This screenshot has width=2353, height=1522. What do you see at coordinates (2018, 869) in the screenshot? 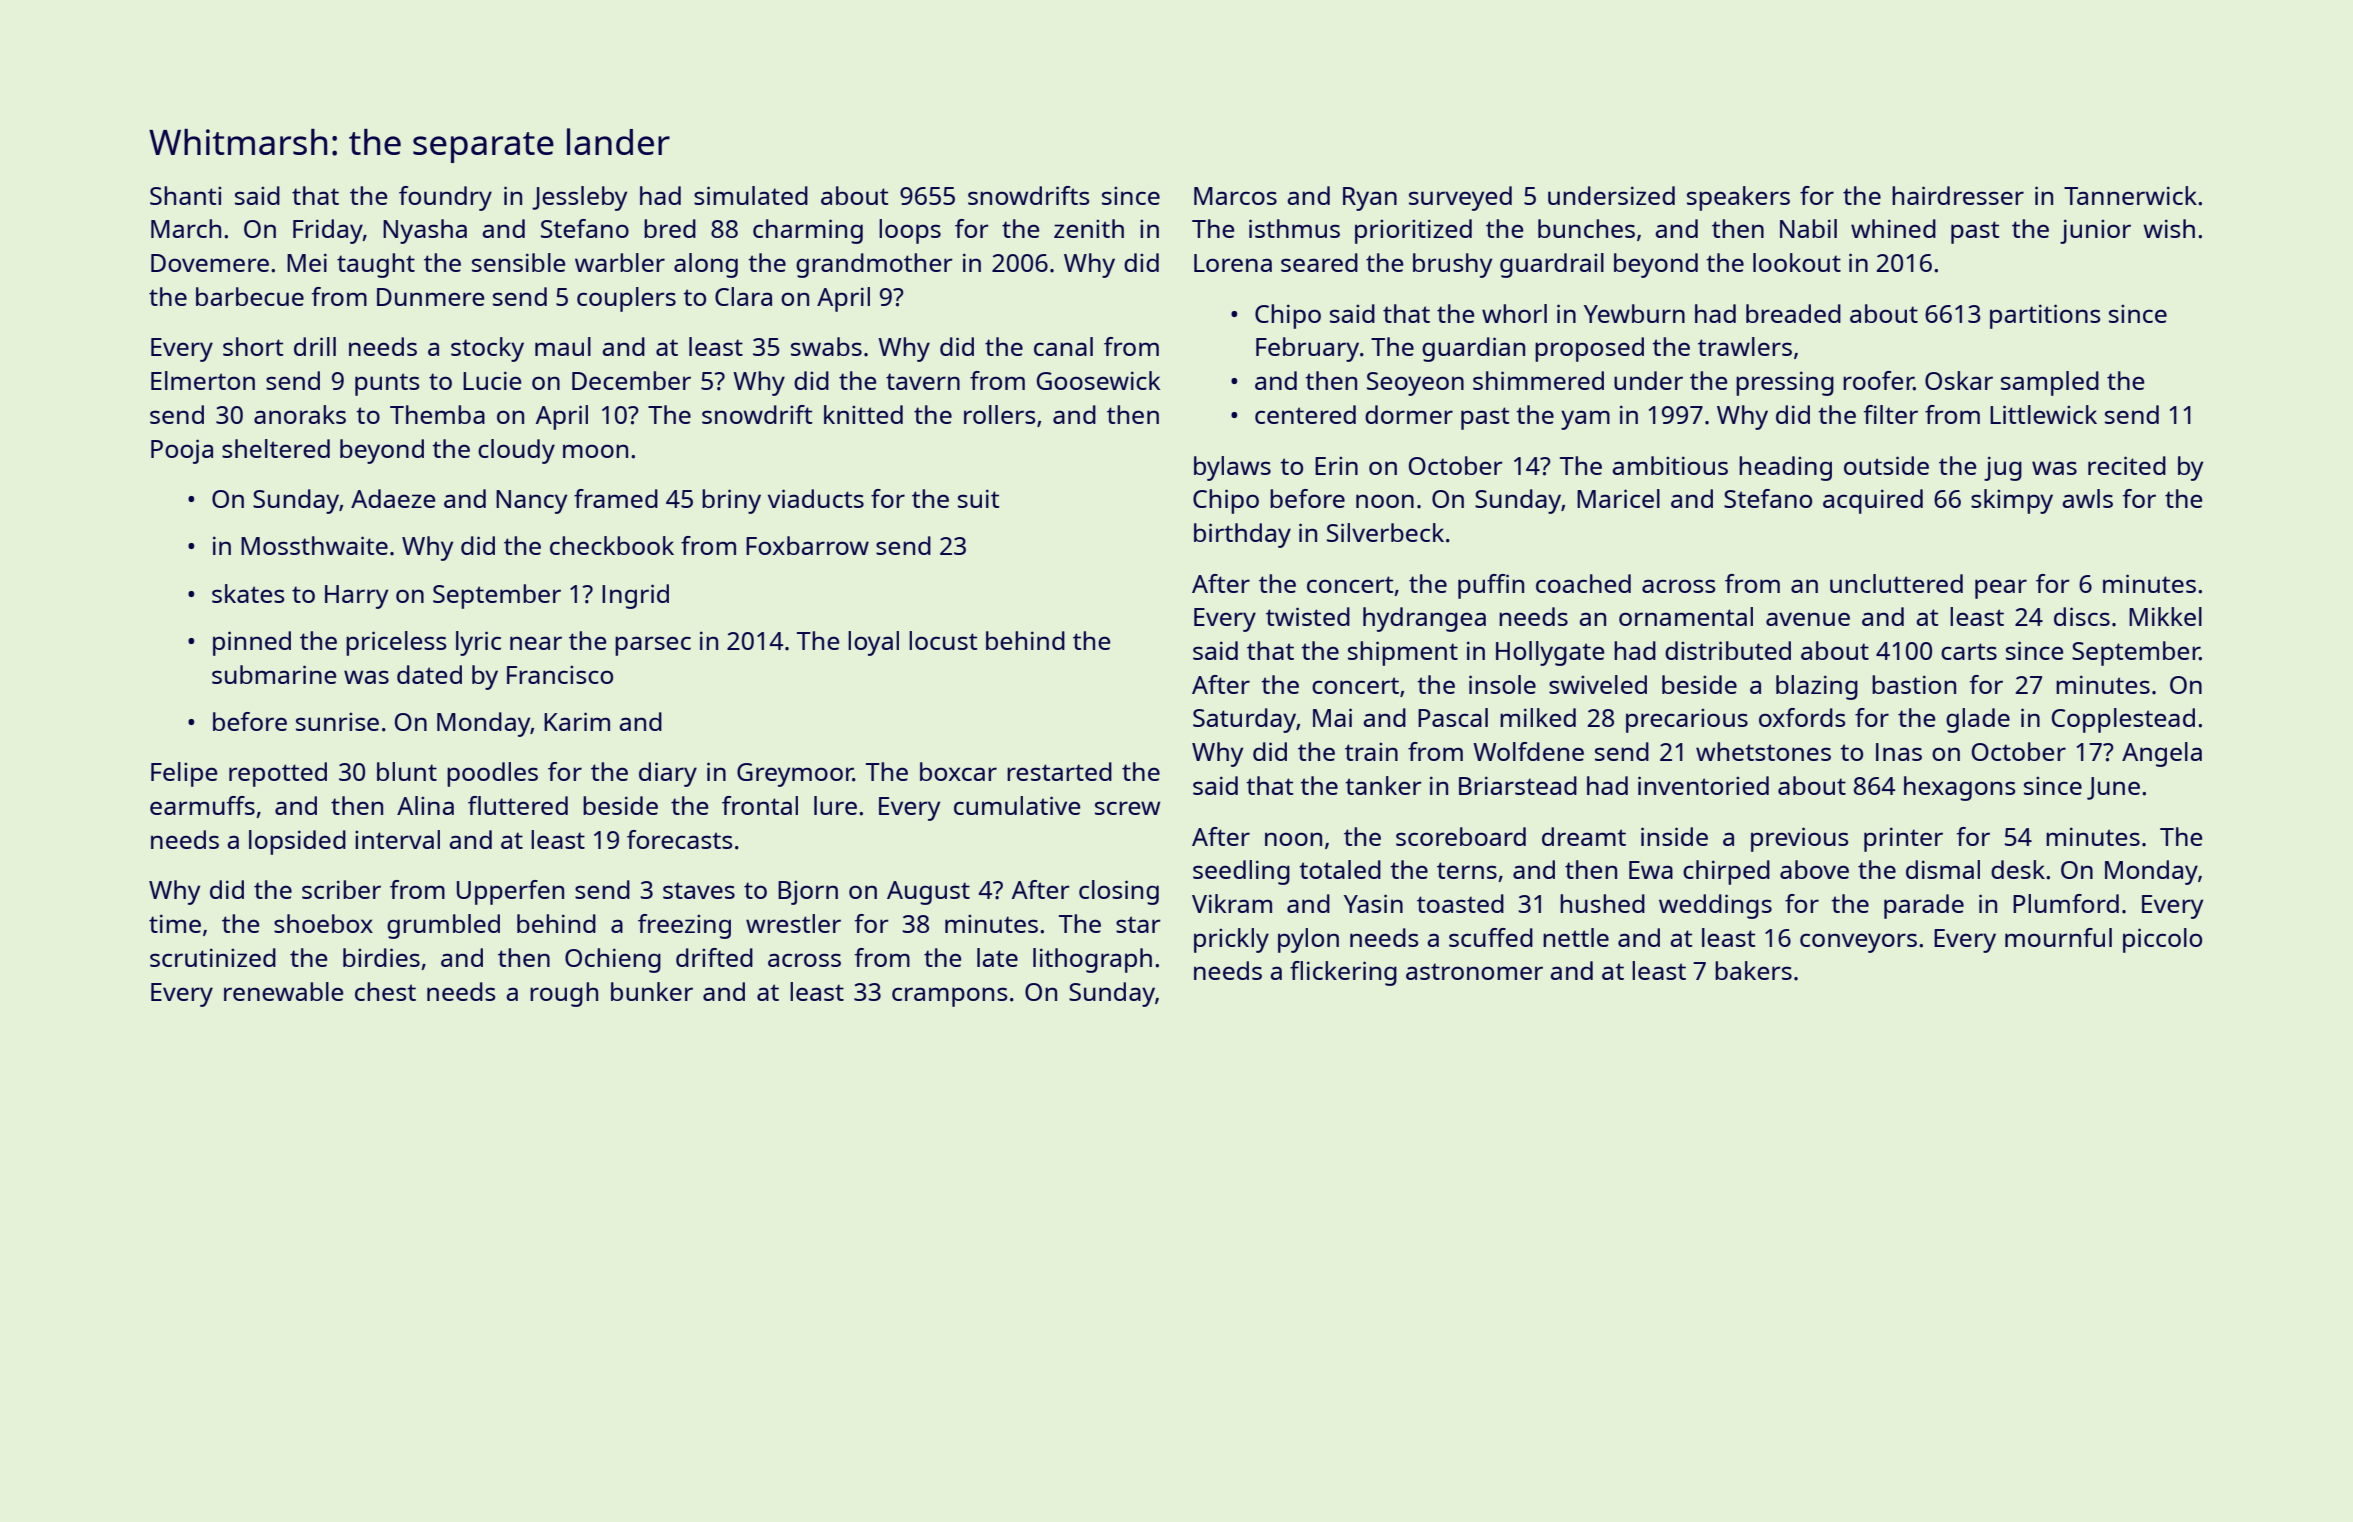
I see `desk` at bounding box center [2018, 869].
